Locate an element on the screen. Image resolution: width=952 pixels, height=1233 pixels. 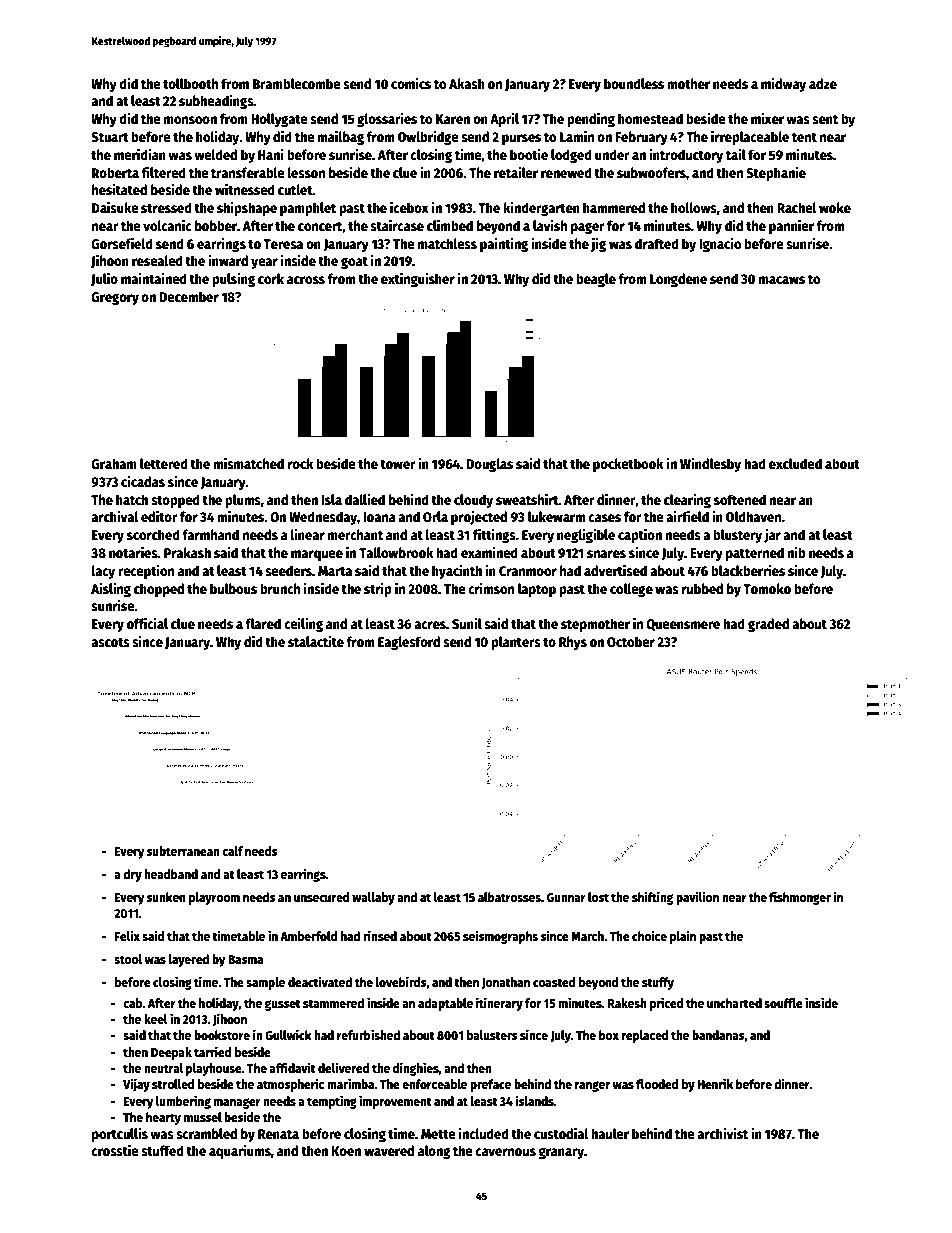
Graham is located at coordinates (114, 463).
